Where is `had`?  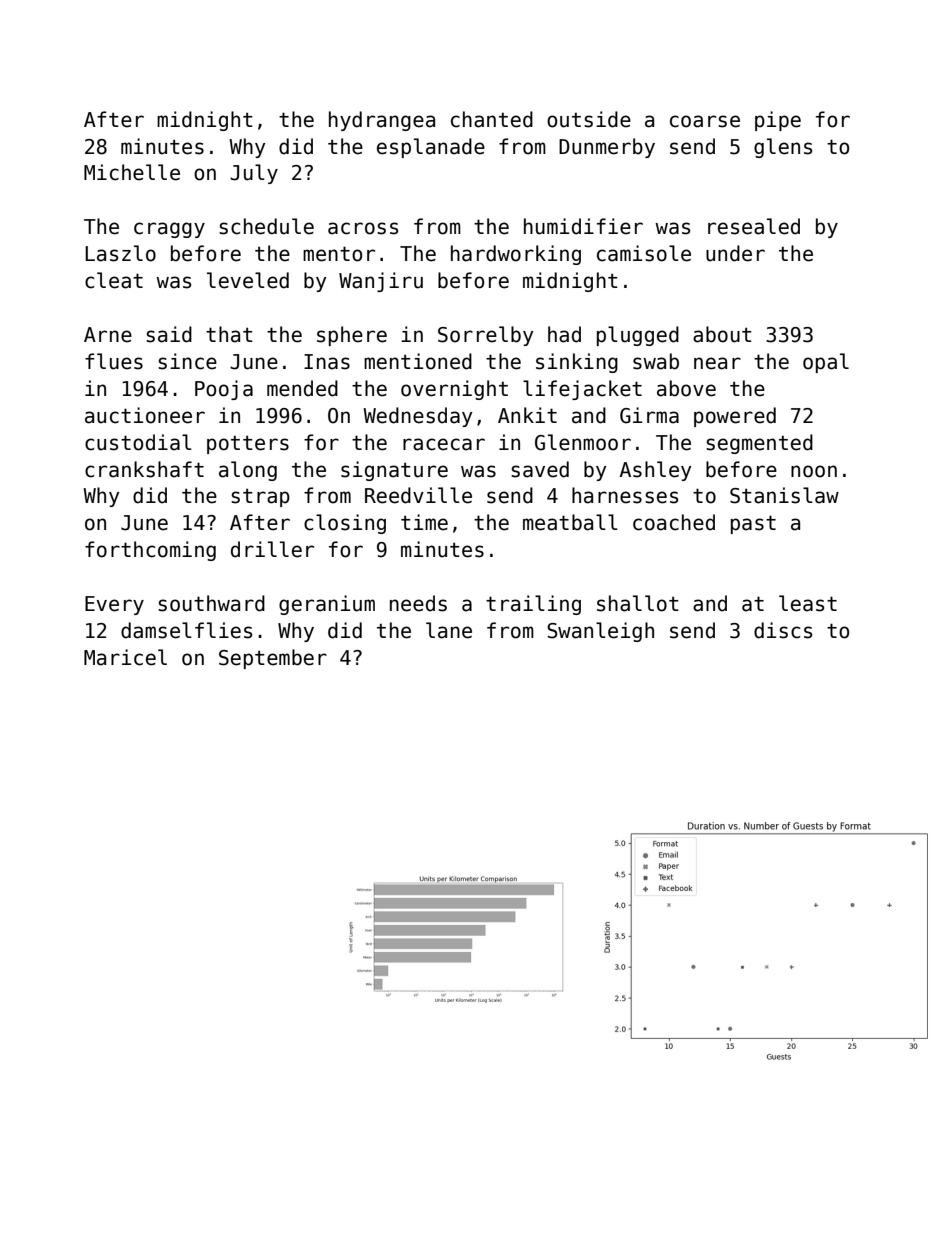 had is located at coordinates (564, 334).
